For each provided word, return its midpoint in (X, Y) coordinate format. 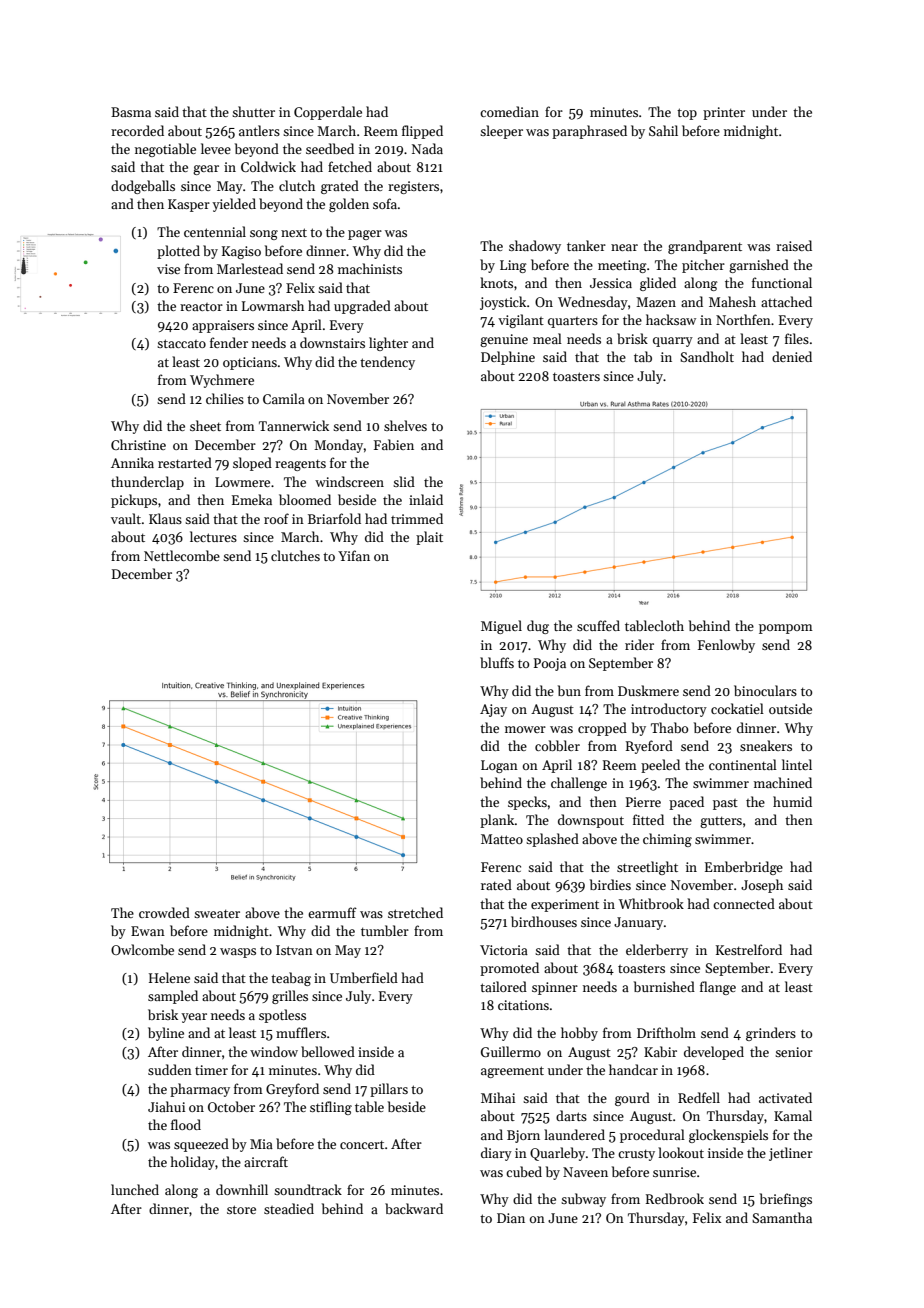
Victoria (504, 950)
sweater (217, 913)
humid (792, 801)
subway (583, 1200)
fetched (350, 166)
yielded (234, 205)
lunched (135, 1189)
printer (724, 113)
